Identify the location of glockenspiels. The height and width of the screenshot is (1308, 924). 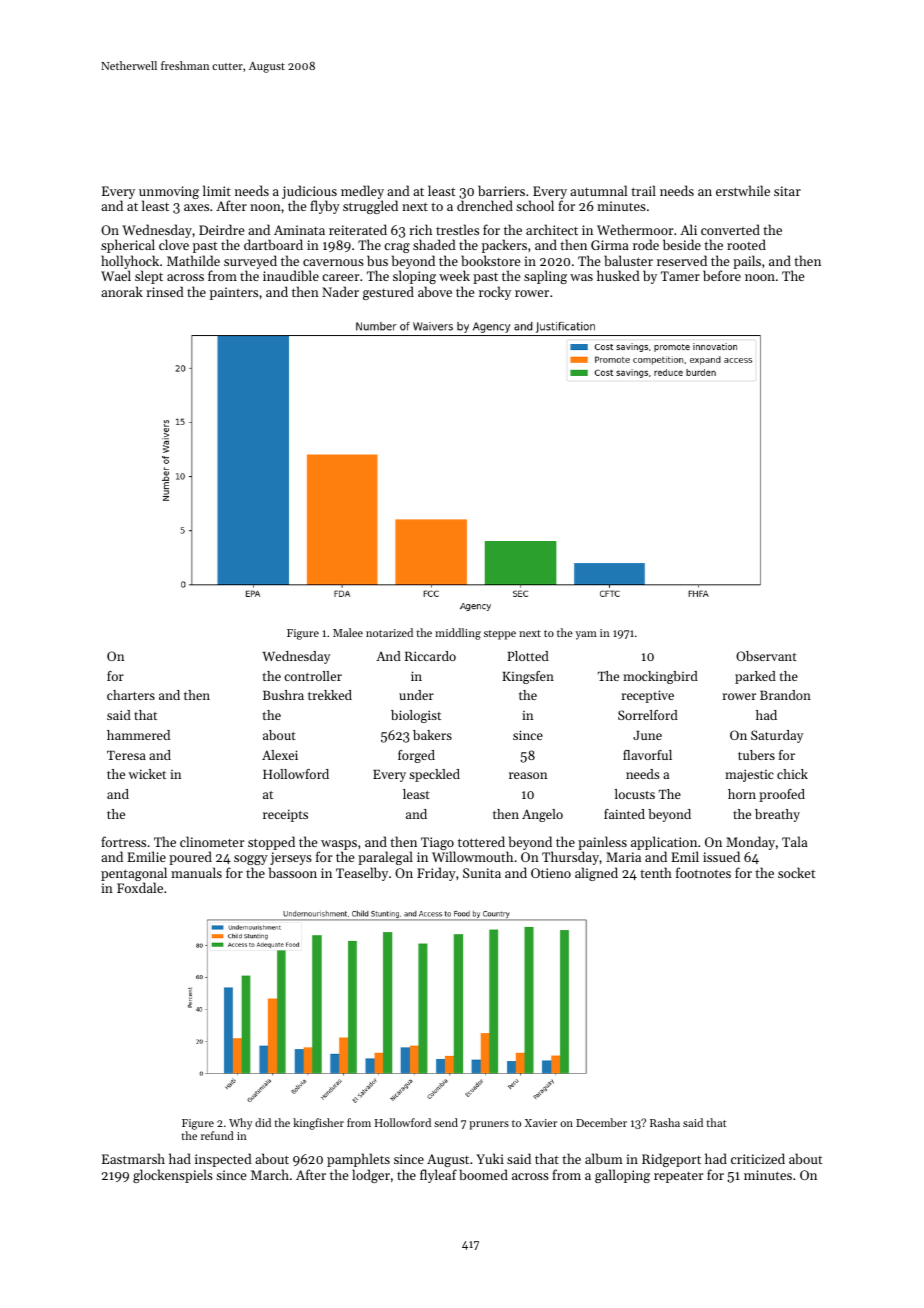
(173, 1176).
